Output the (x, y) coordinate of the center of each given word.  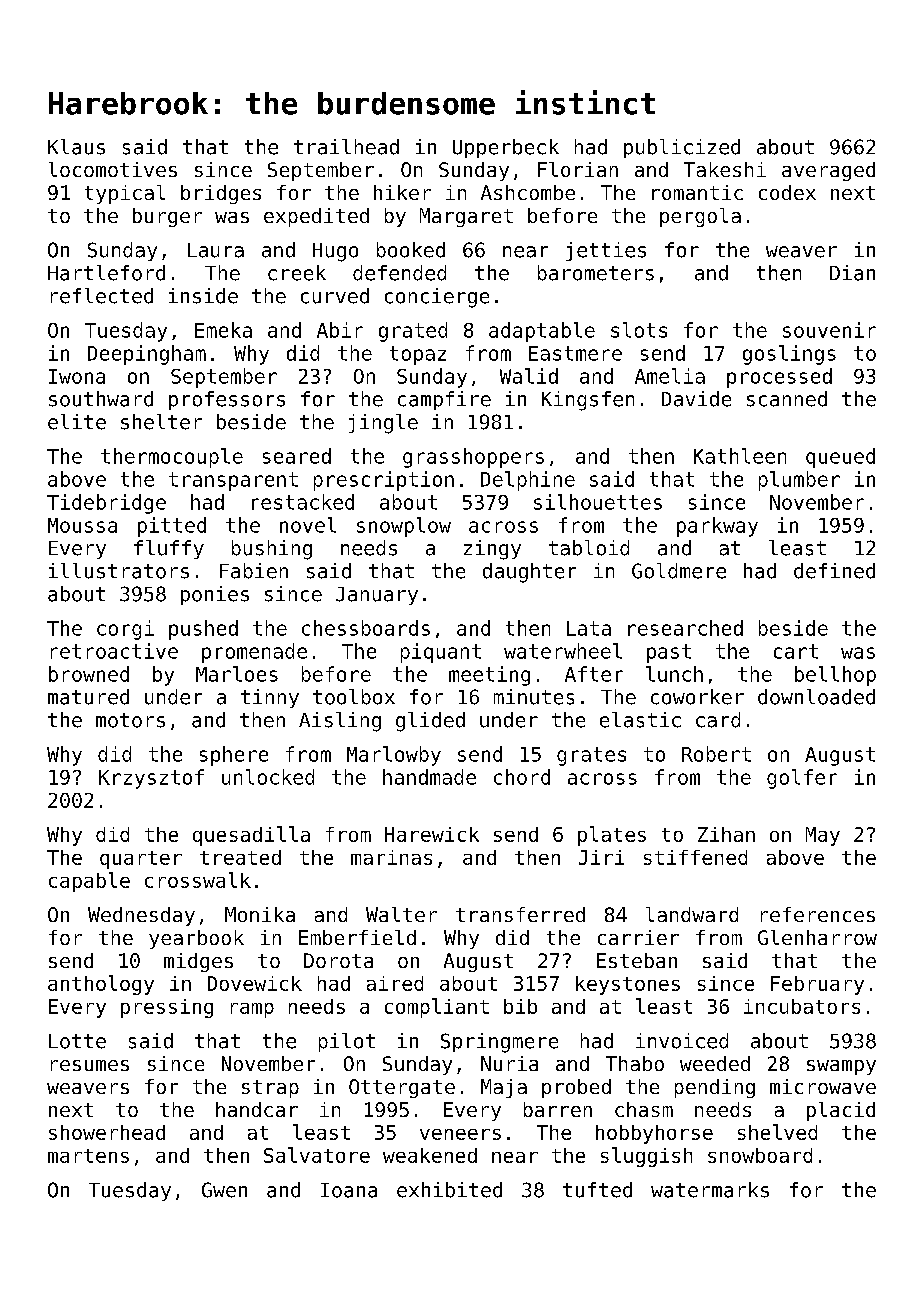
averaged (828, 171)
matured (88, 697)
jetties (606, 251)
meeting (489, 676)
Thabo (635, 1063)
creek (297, 273)
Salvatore (317, 1155)
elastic (640, 720)
